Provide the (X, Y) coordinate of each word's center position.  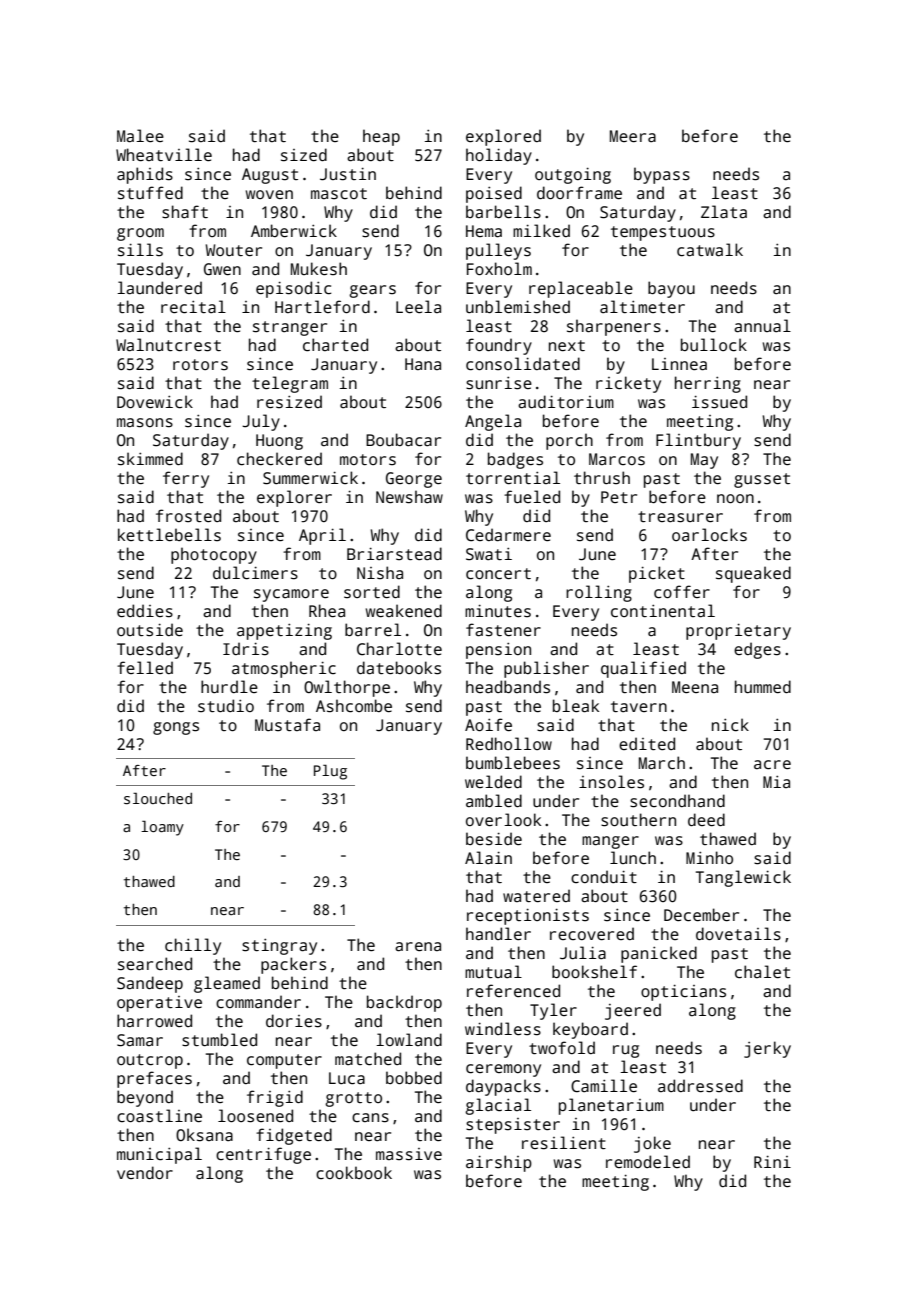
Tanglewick (743, 878)
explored (503, 137)
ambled (494, 800)
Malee (140, 136)
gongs (176, 728)
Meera (633, 136)
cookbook (354, 1172)
